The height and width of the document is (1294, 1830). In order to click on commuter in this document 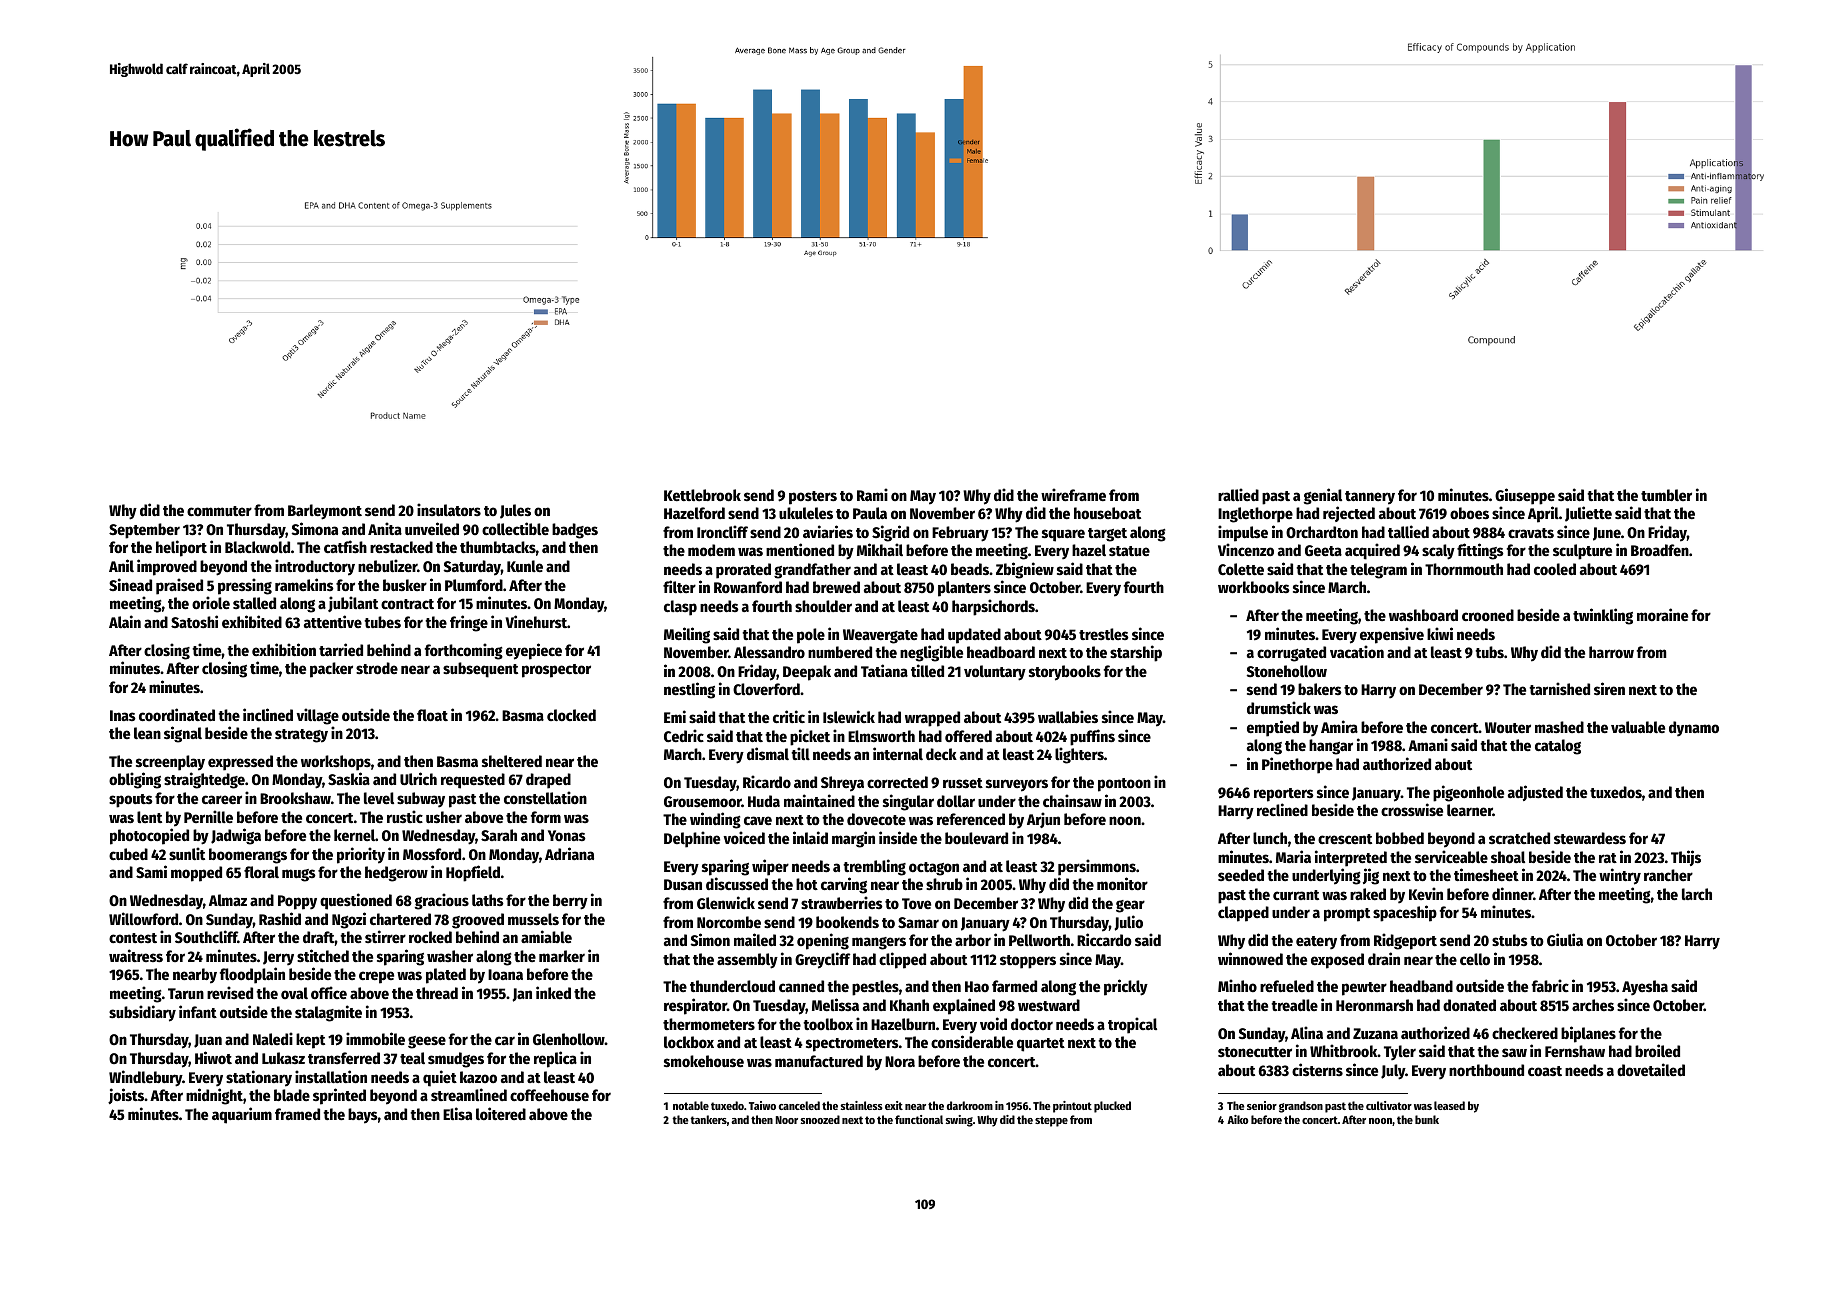, I will do `click(219, 511)`.
